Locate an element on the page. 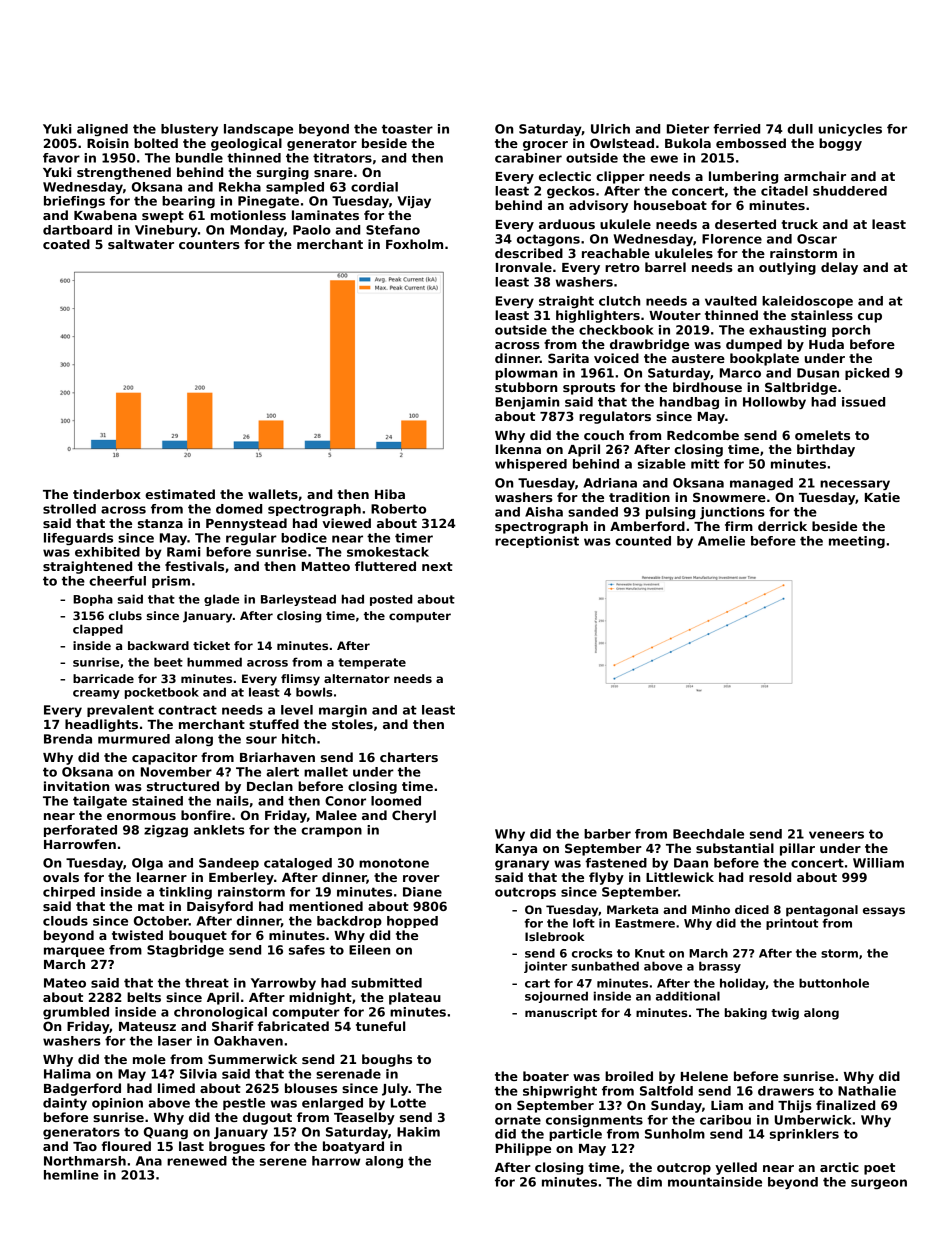 This image has height=1233, width=952. ferried is located at coordinates (736, 129).
